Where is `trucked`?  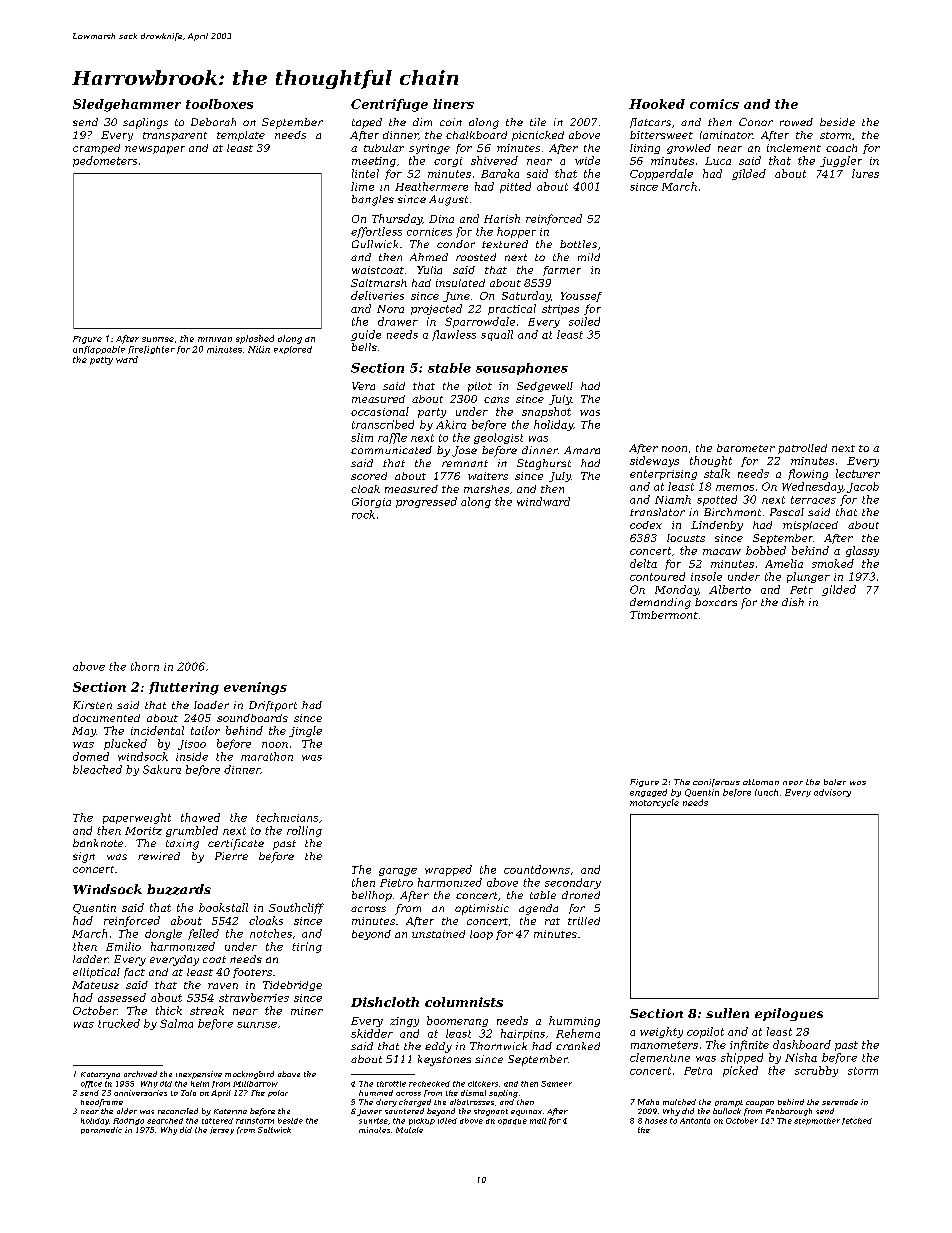 trucked is located at coordinates (119, 1023).
